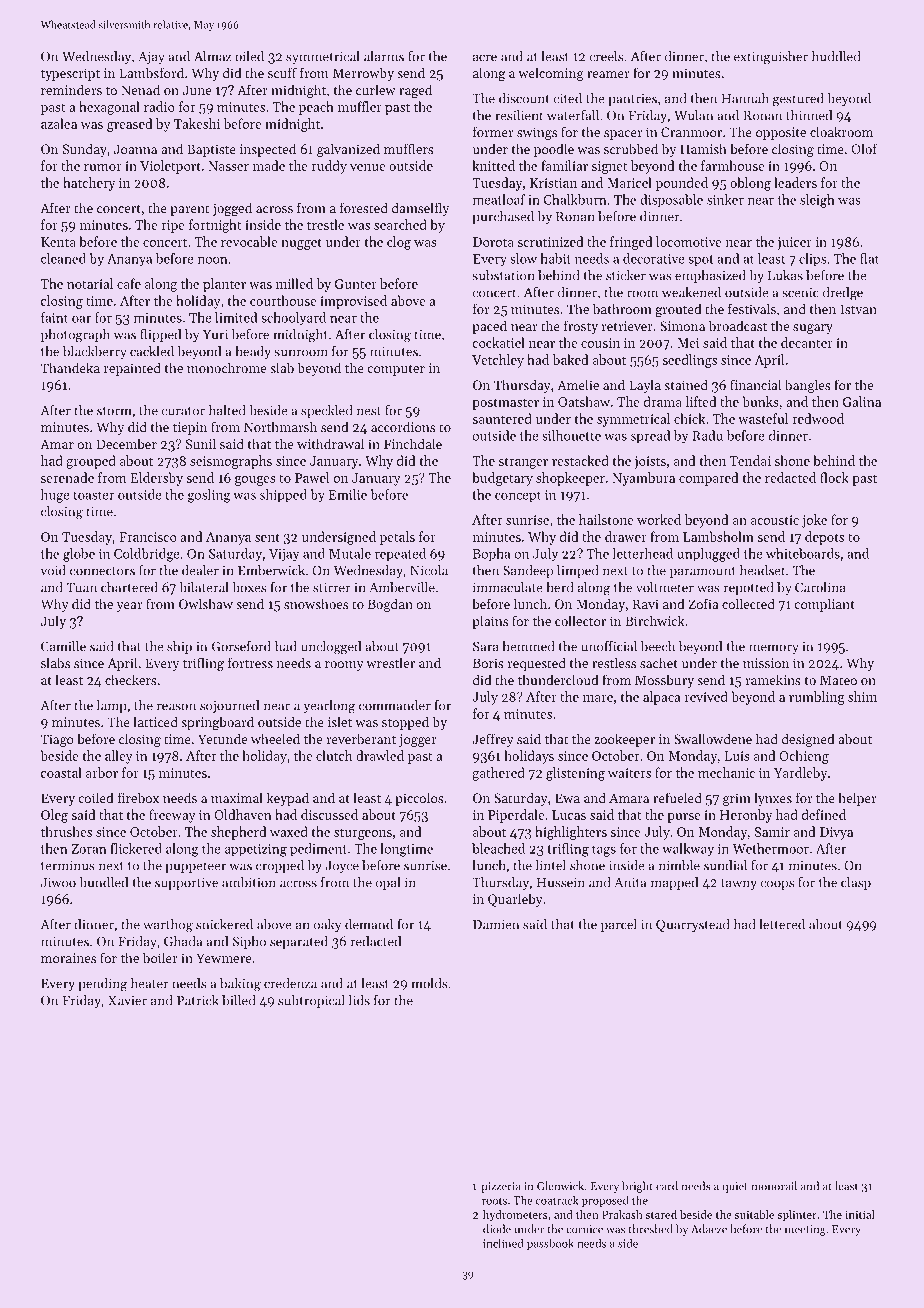  I want to click on welcoming, so click(551, 74).
